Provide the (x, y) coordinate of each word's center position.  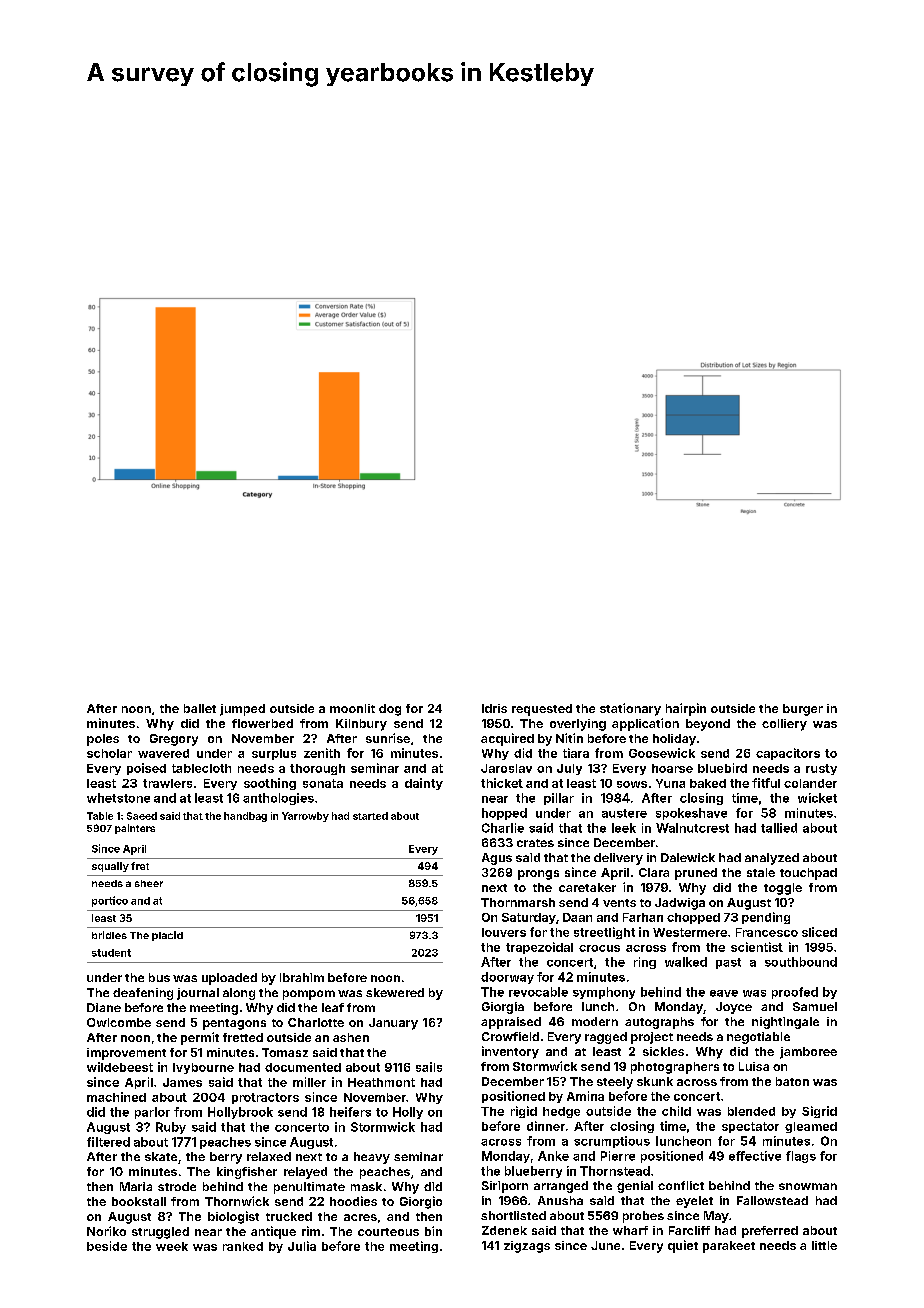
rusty (821, 769)
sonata (323, 783)
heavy (372, 1158)
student (111, 953)
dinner (546, 1126)
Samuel (815, 1006)
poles (103, 740)
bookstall (139, 1201)
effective (755, 1156)
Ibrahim (302, 977)
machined (116, 1097)
